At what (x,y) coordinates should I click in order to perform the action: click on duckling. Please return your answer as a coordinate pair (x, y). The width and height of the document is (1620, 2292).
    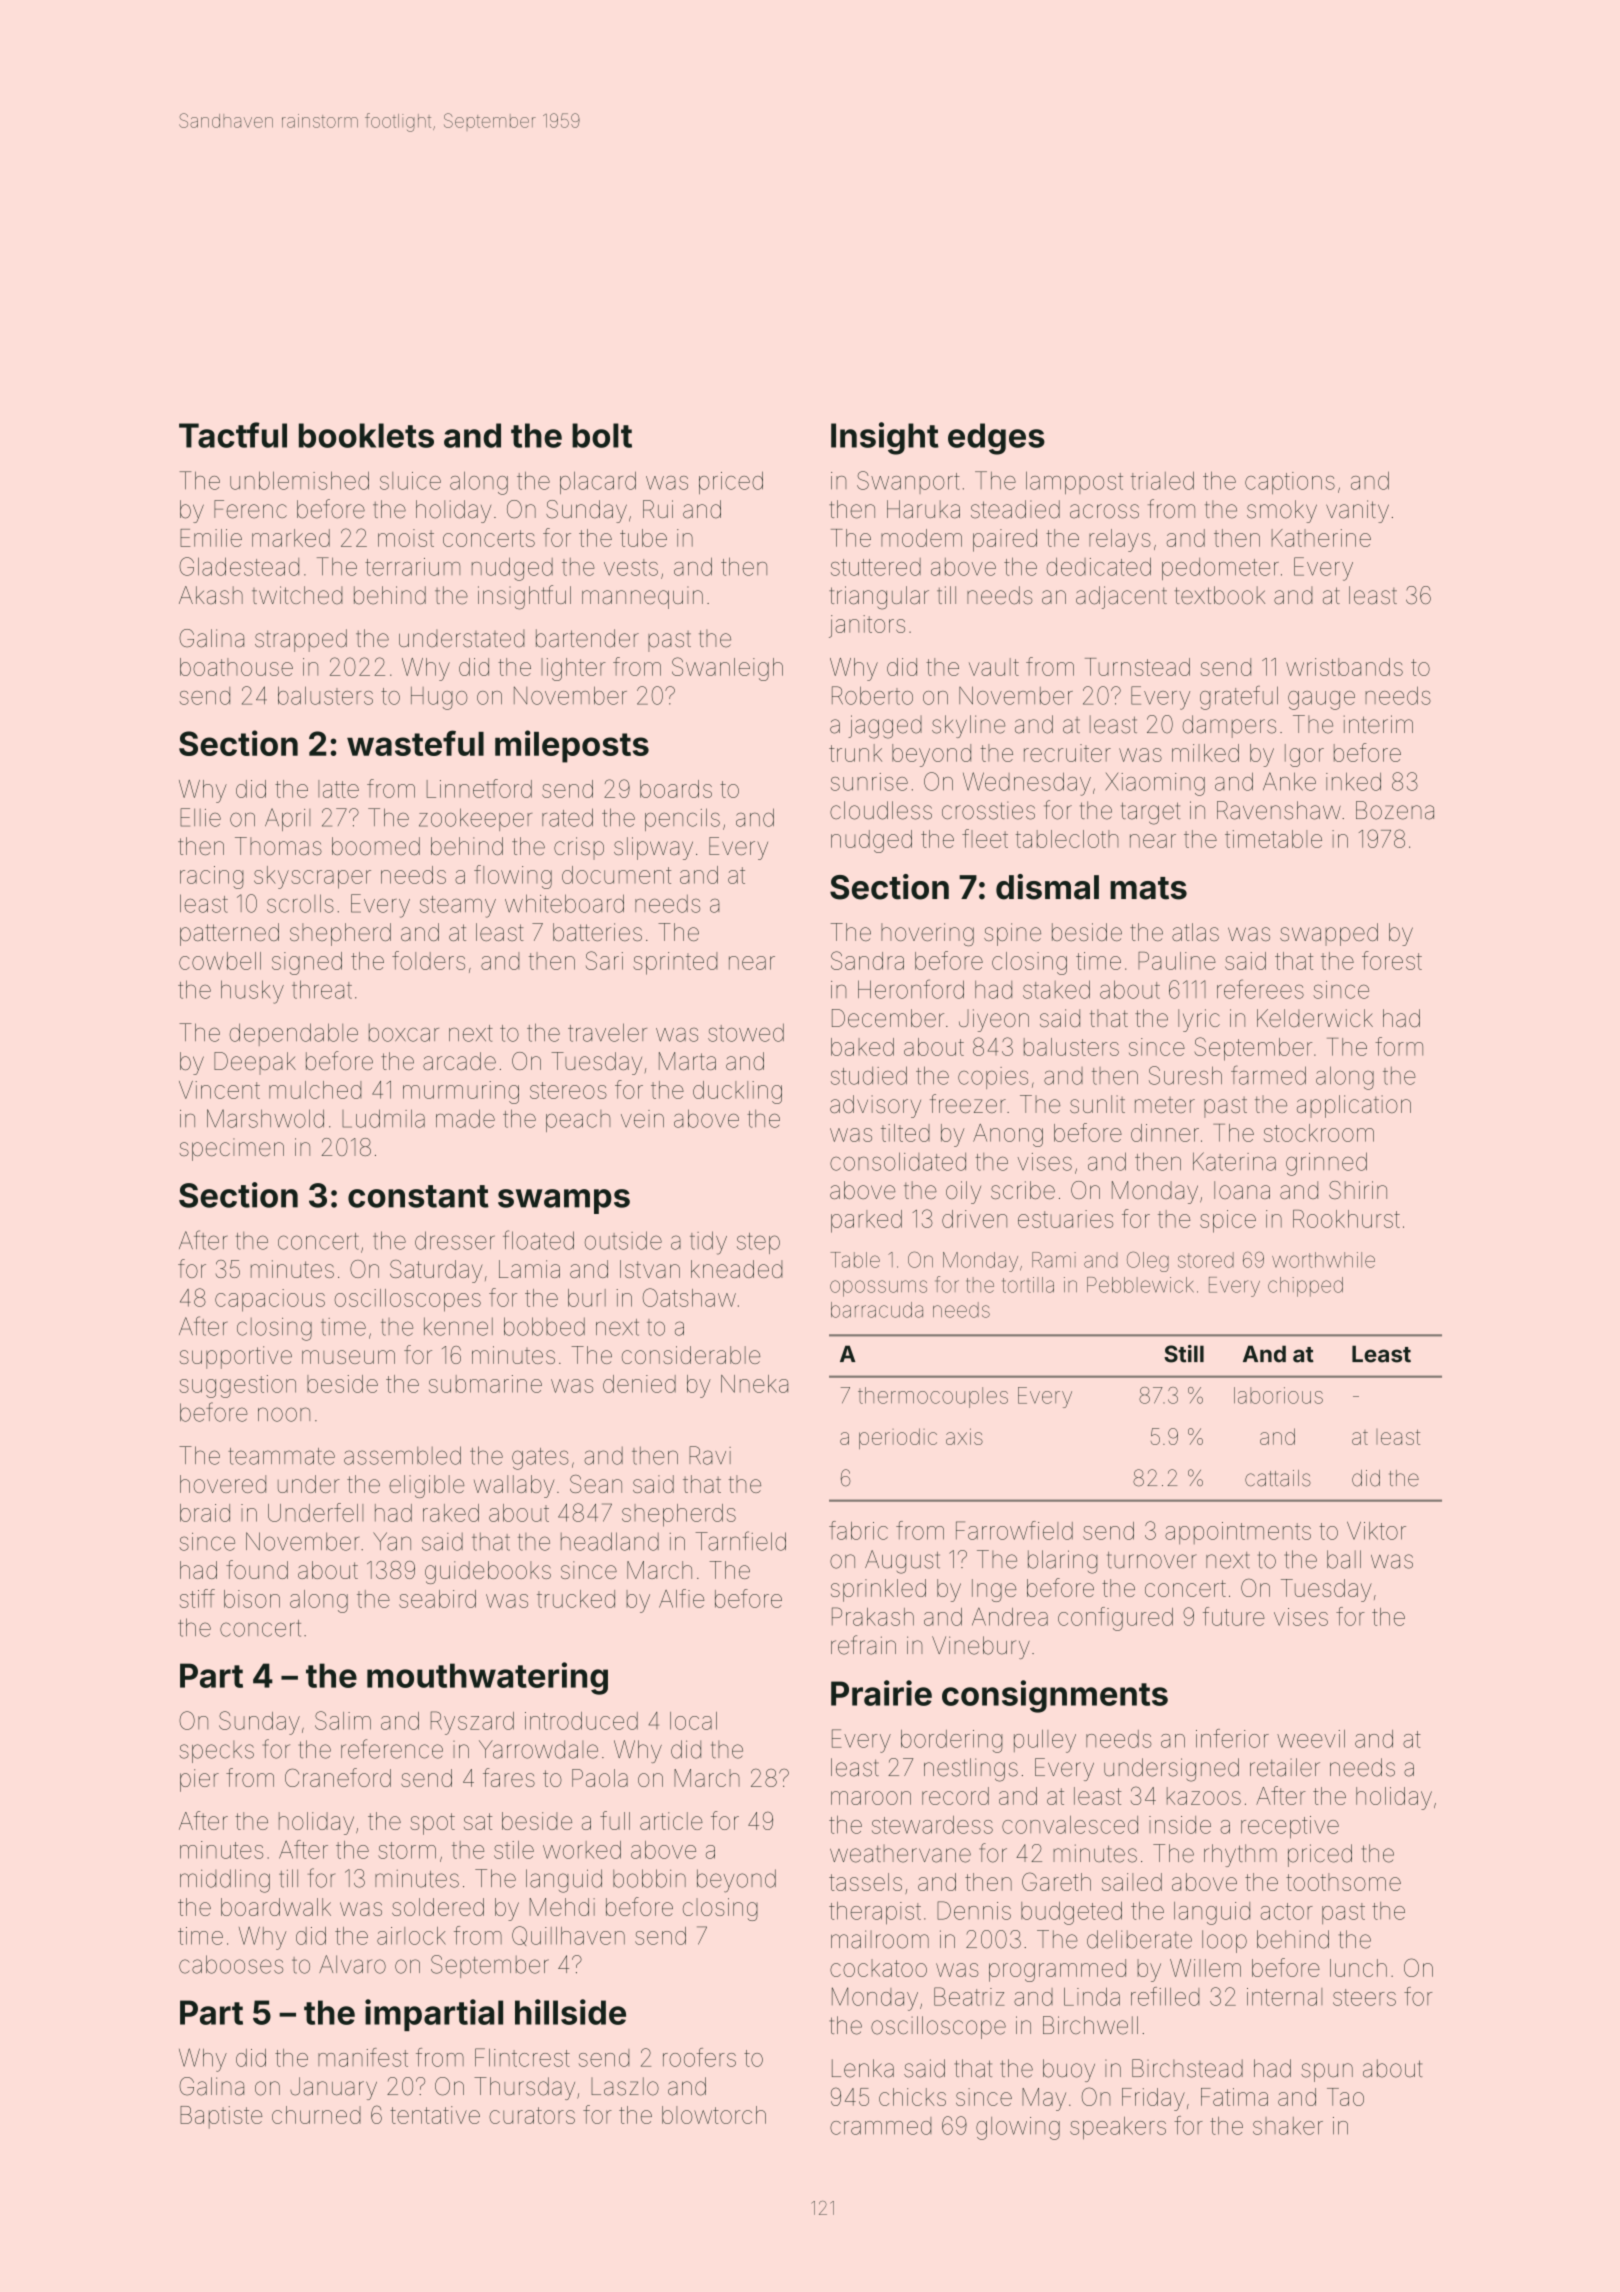
    Looking at the image, I should click on (737, 1092).
